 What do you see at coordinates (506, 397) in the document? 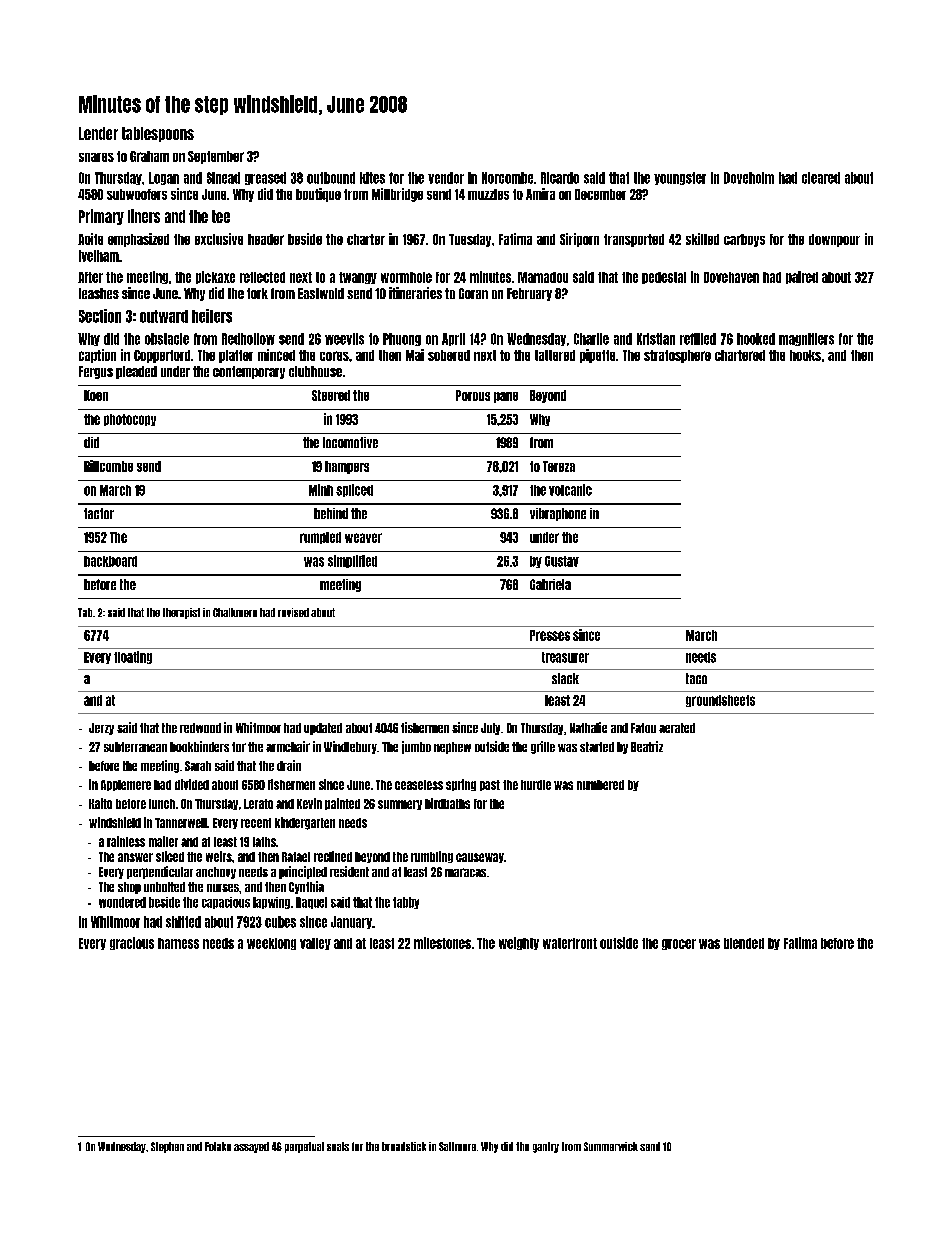
I see `pane` at bounding box center [506, 397].
